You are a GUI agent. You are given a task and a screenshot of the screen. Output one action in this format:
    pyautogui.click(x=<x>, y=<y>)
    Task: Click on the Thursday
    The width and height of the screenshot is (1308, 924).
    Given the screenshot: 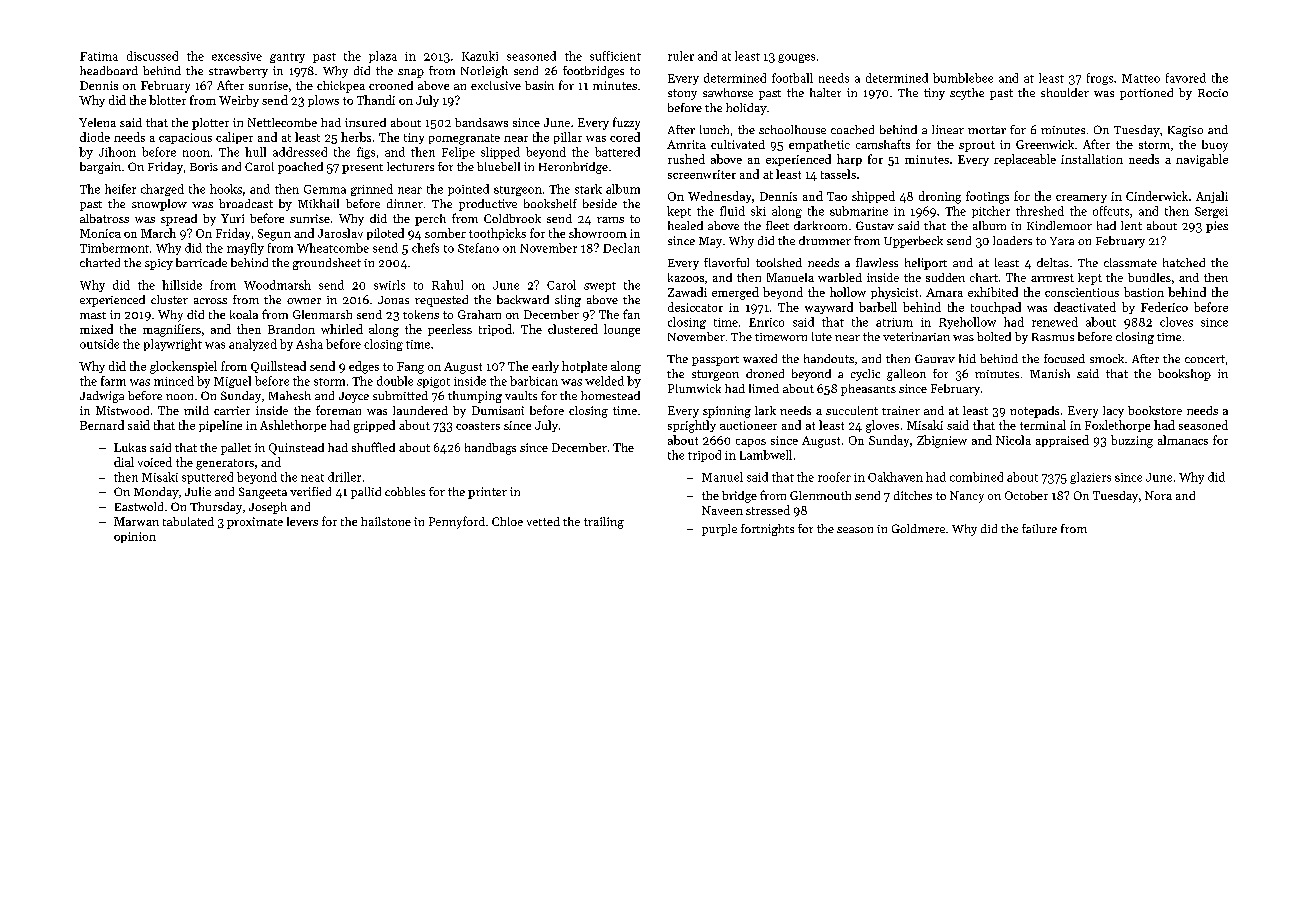 What is the action you would take?
    pyautogui.click(x=216, y=508)
